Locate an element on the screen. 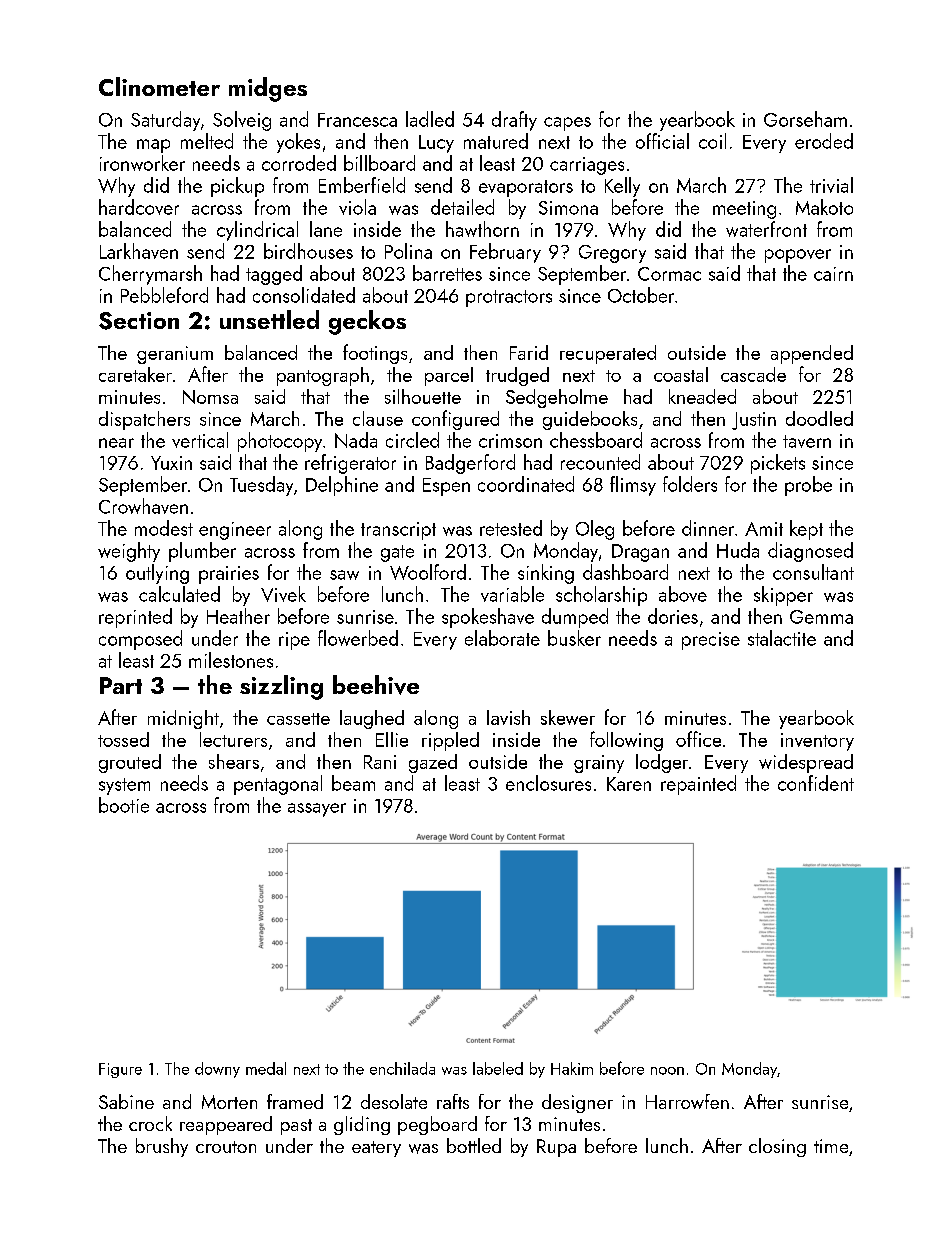 This screenshot has height=1233, width=952. downy is located at coordinates (217, 1070).
